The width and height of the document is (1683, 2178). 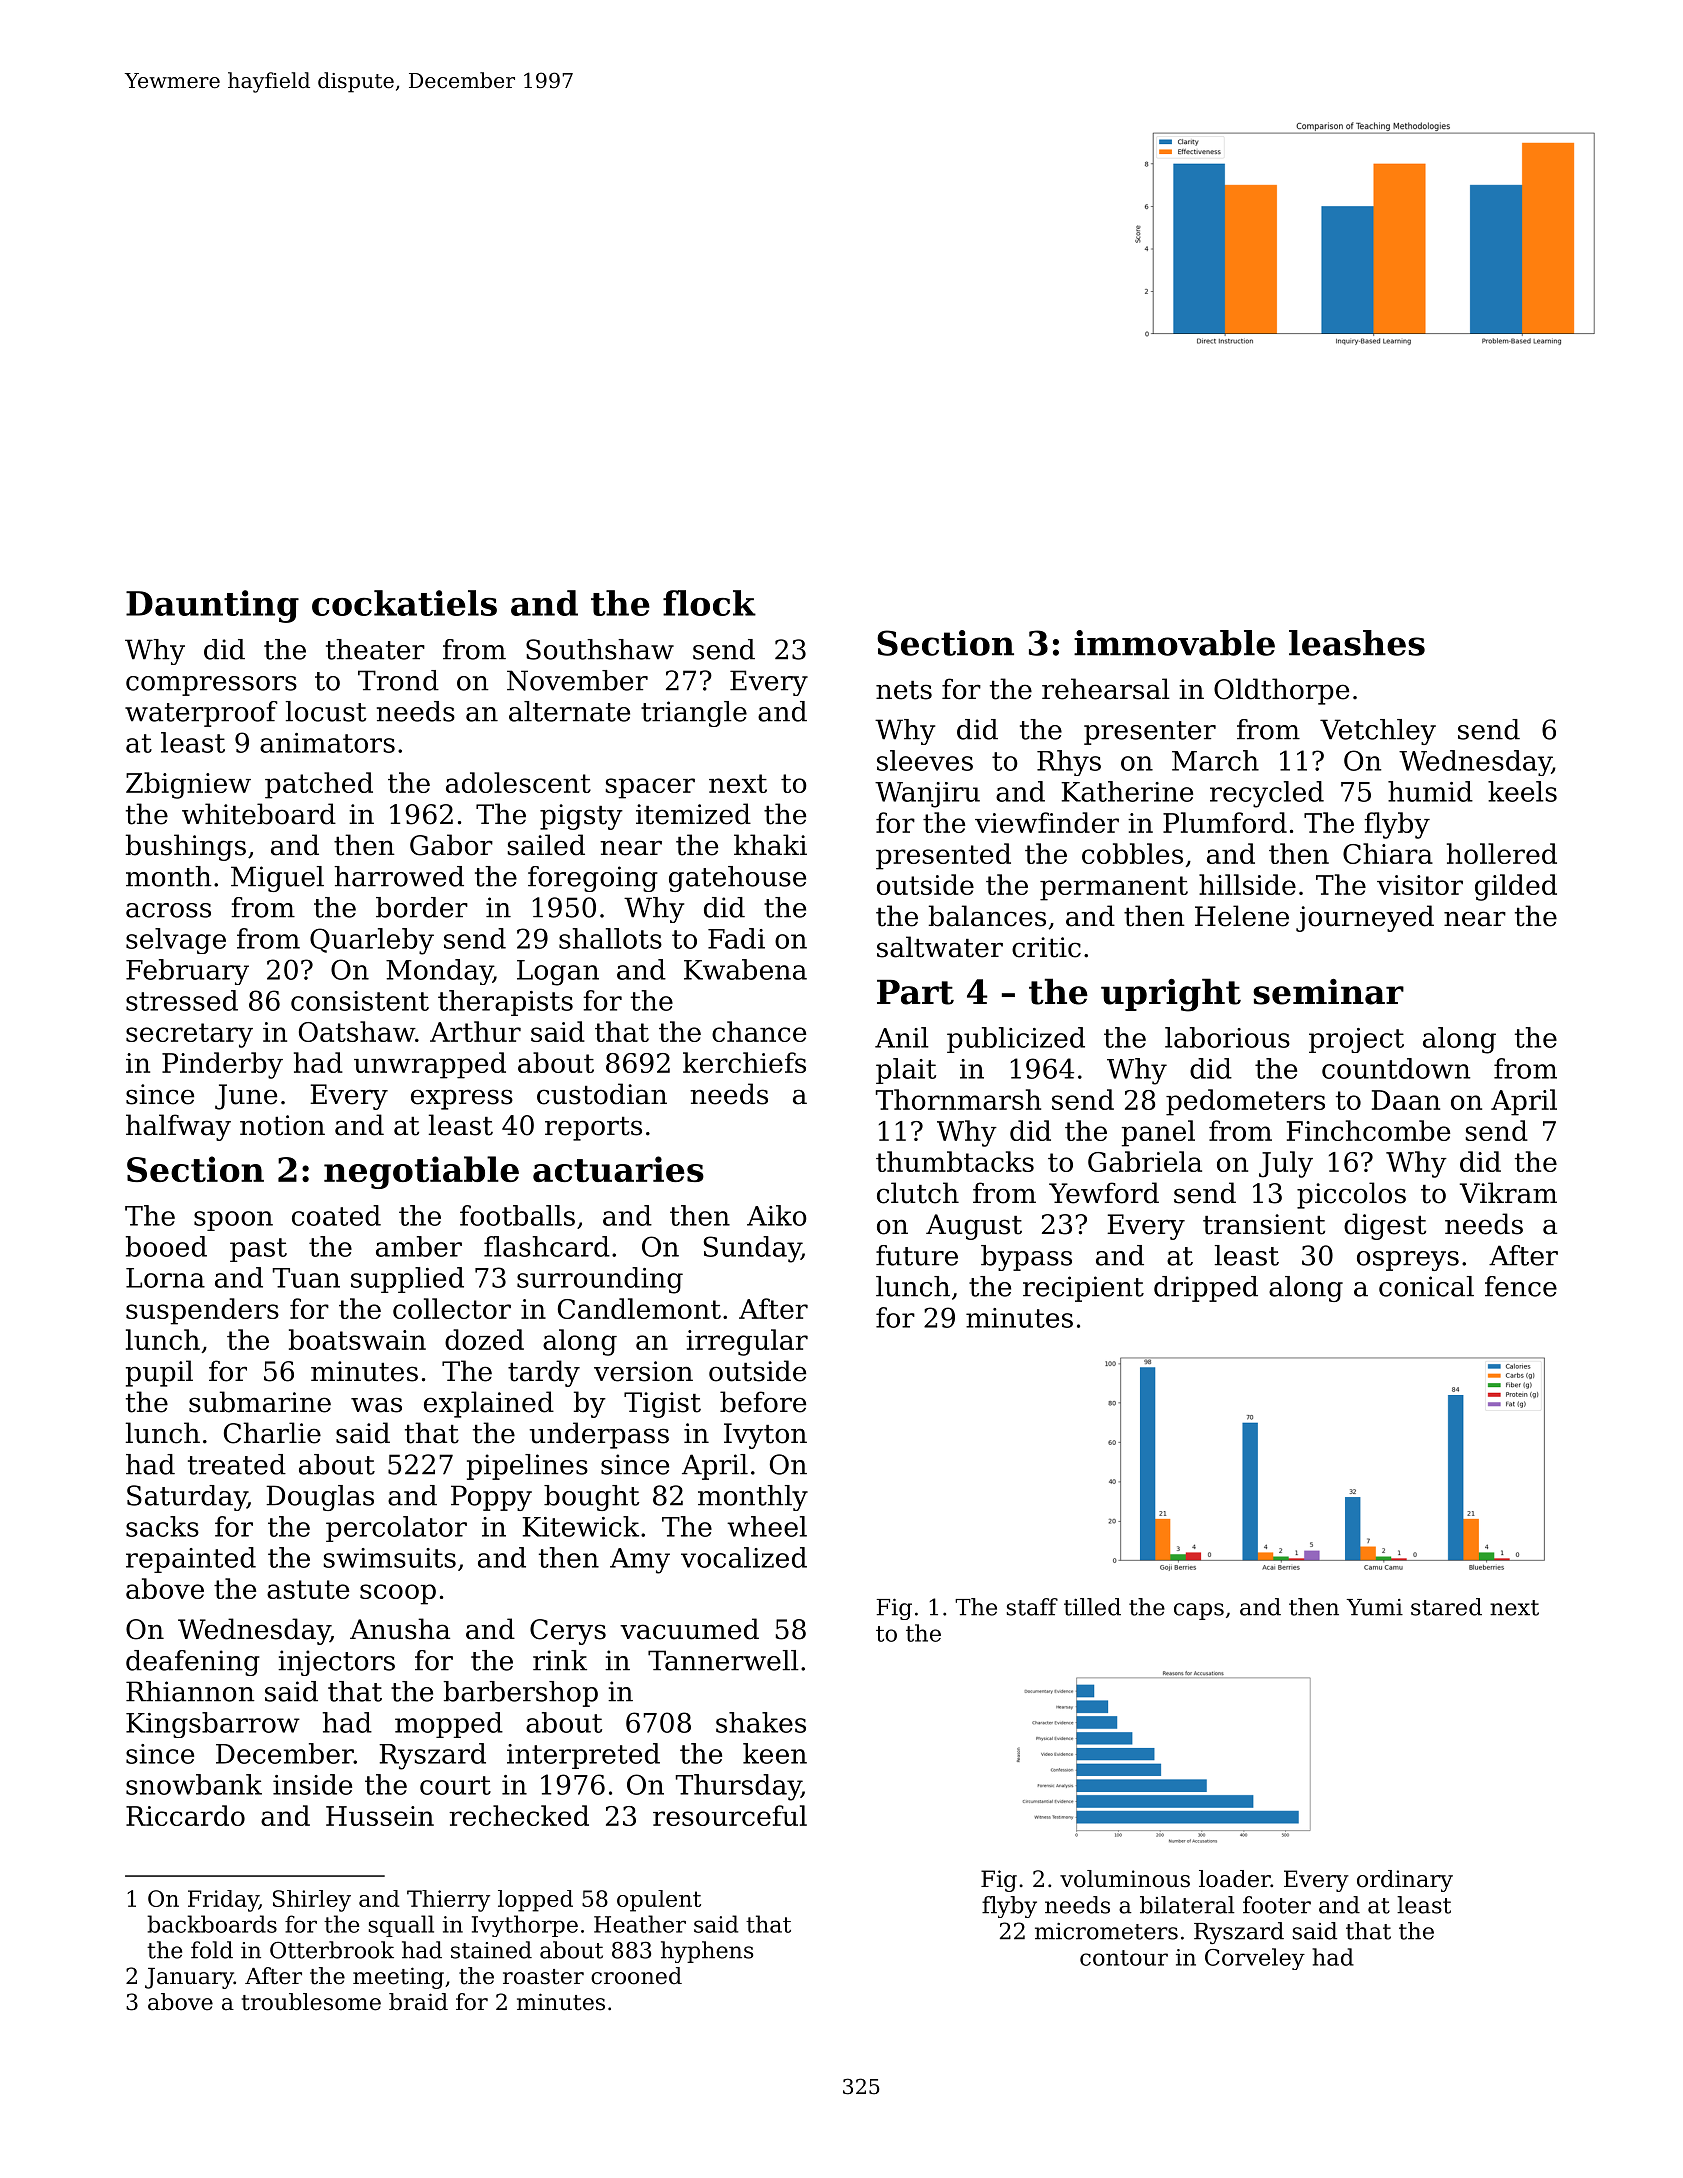 I want to click on selvage, so click(x=176, y=941).
